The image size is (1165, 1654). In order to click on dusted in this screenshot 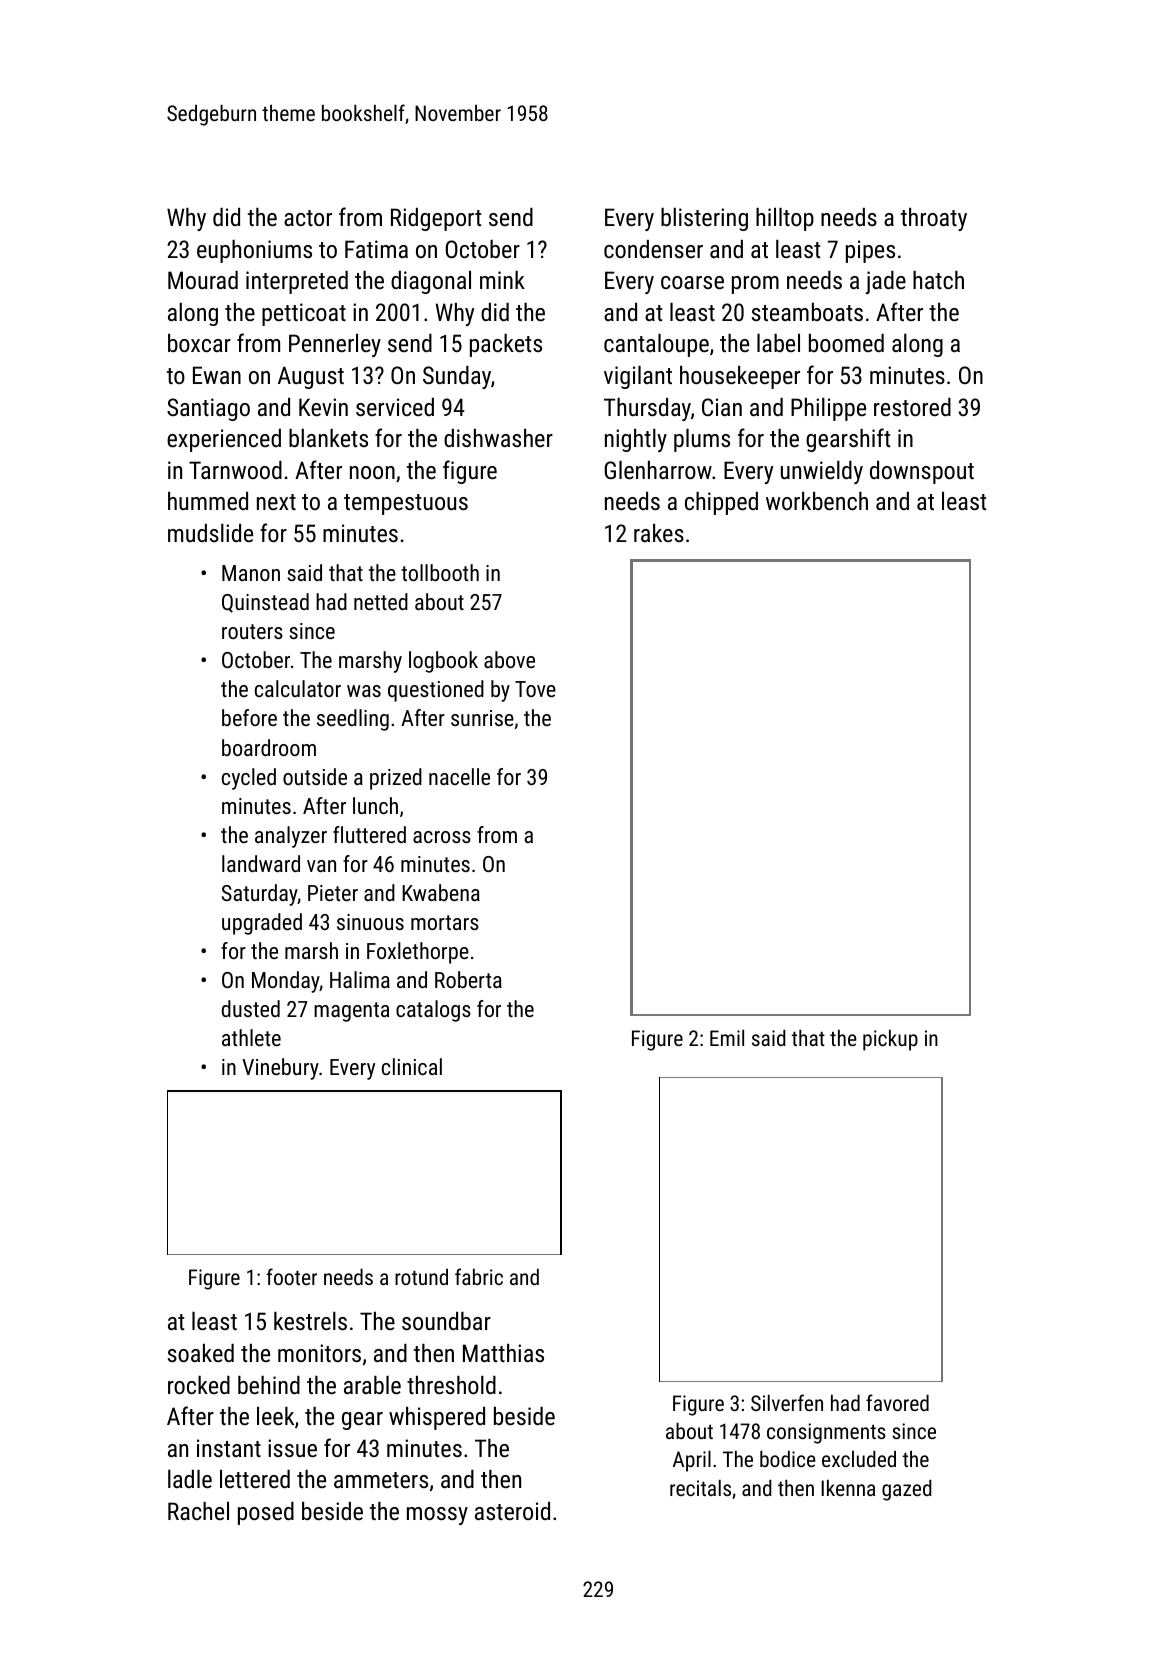, I will do `click(251, 1008)`.
